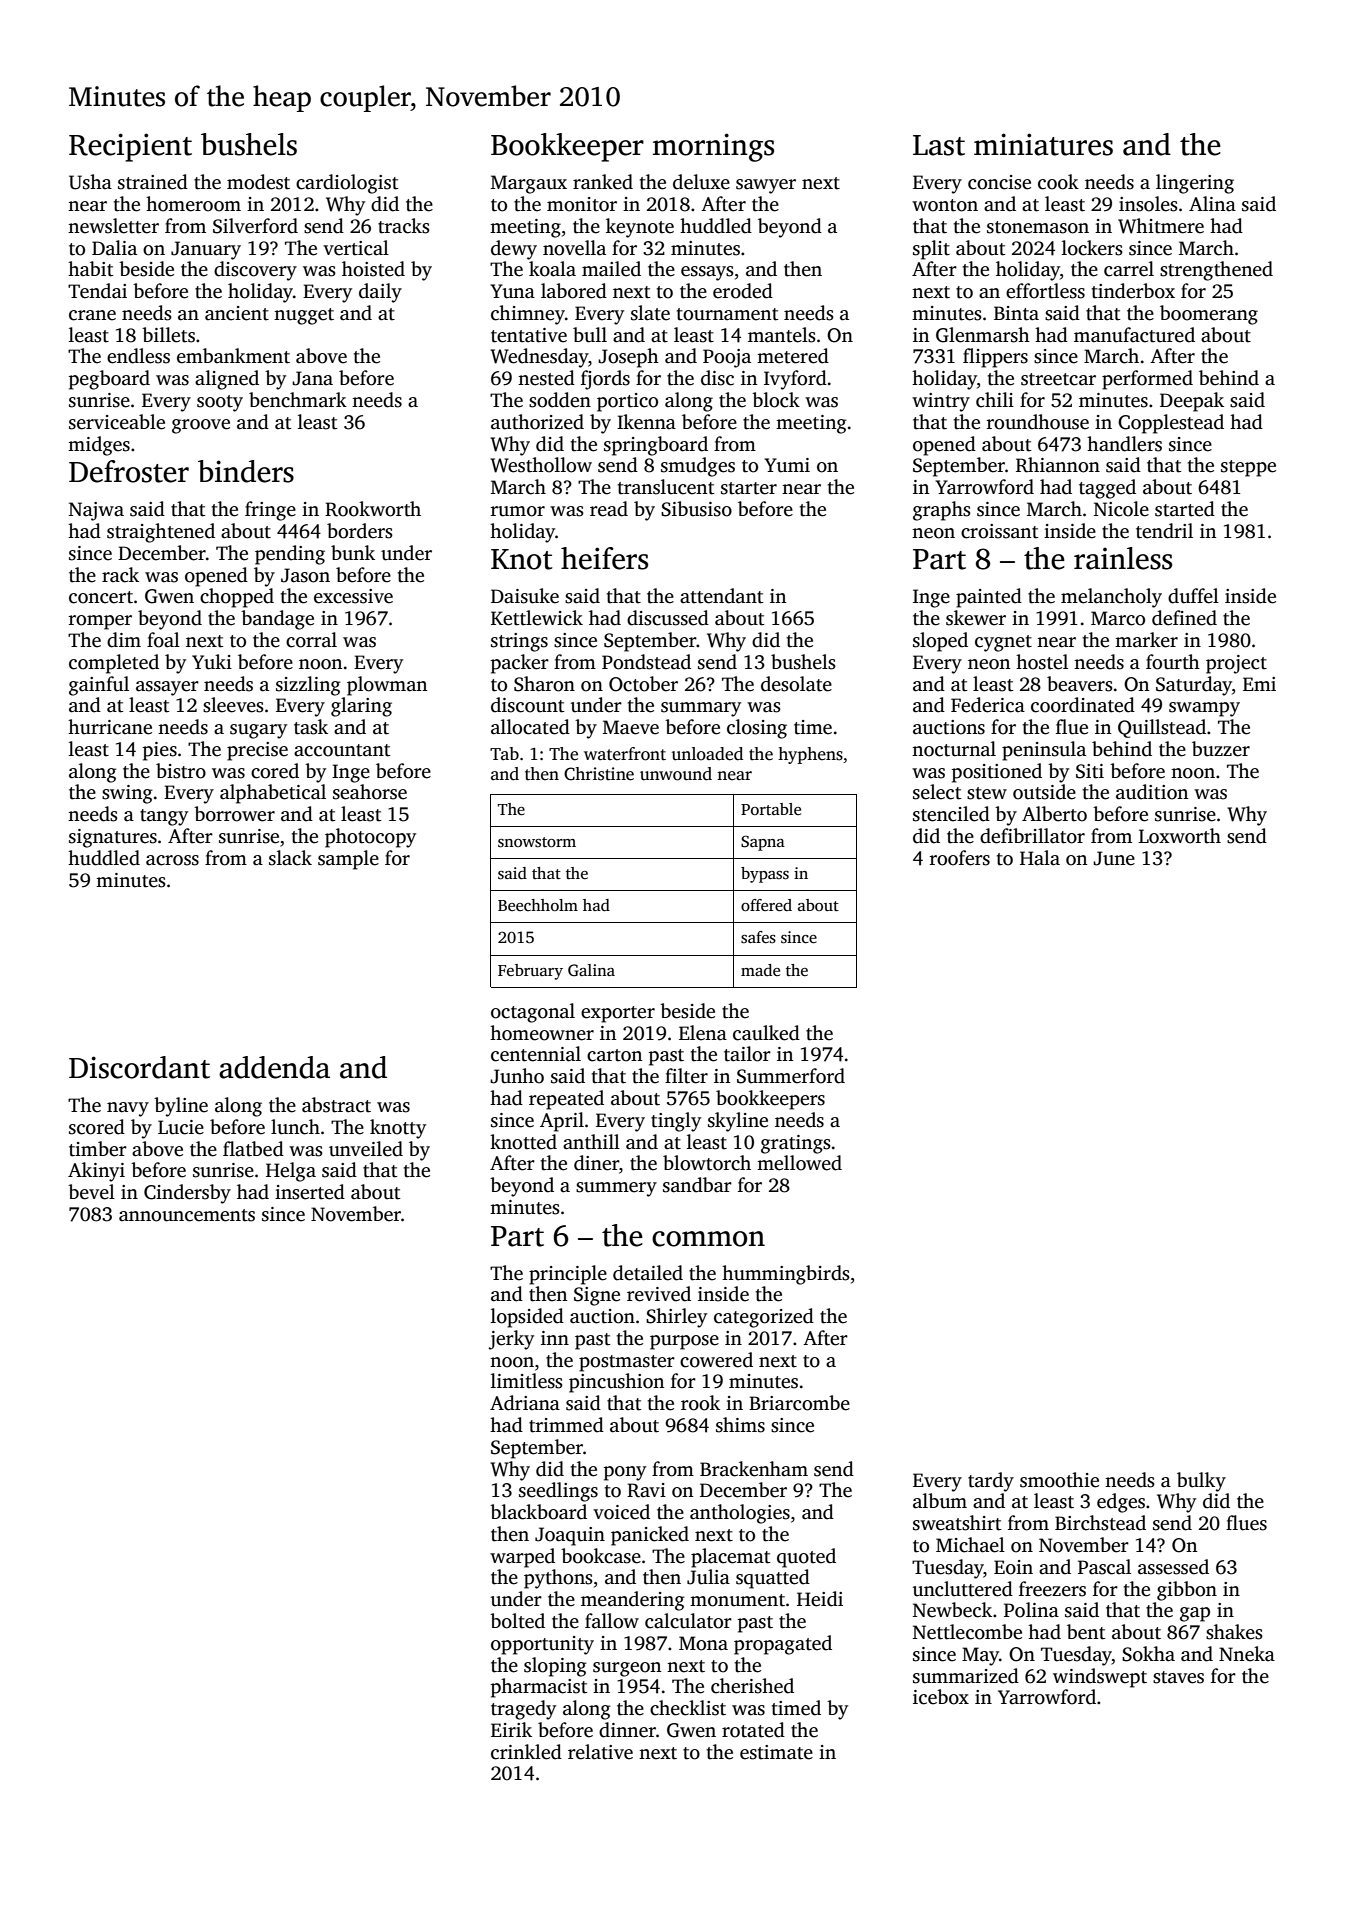 The height and width of the document is (1905, 1347). What do you see at coordinates (999, 531) in the document?
I see `croissant` at bounding box center [999, 531].
